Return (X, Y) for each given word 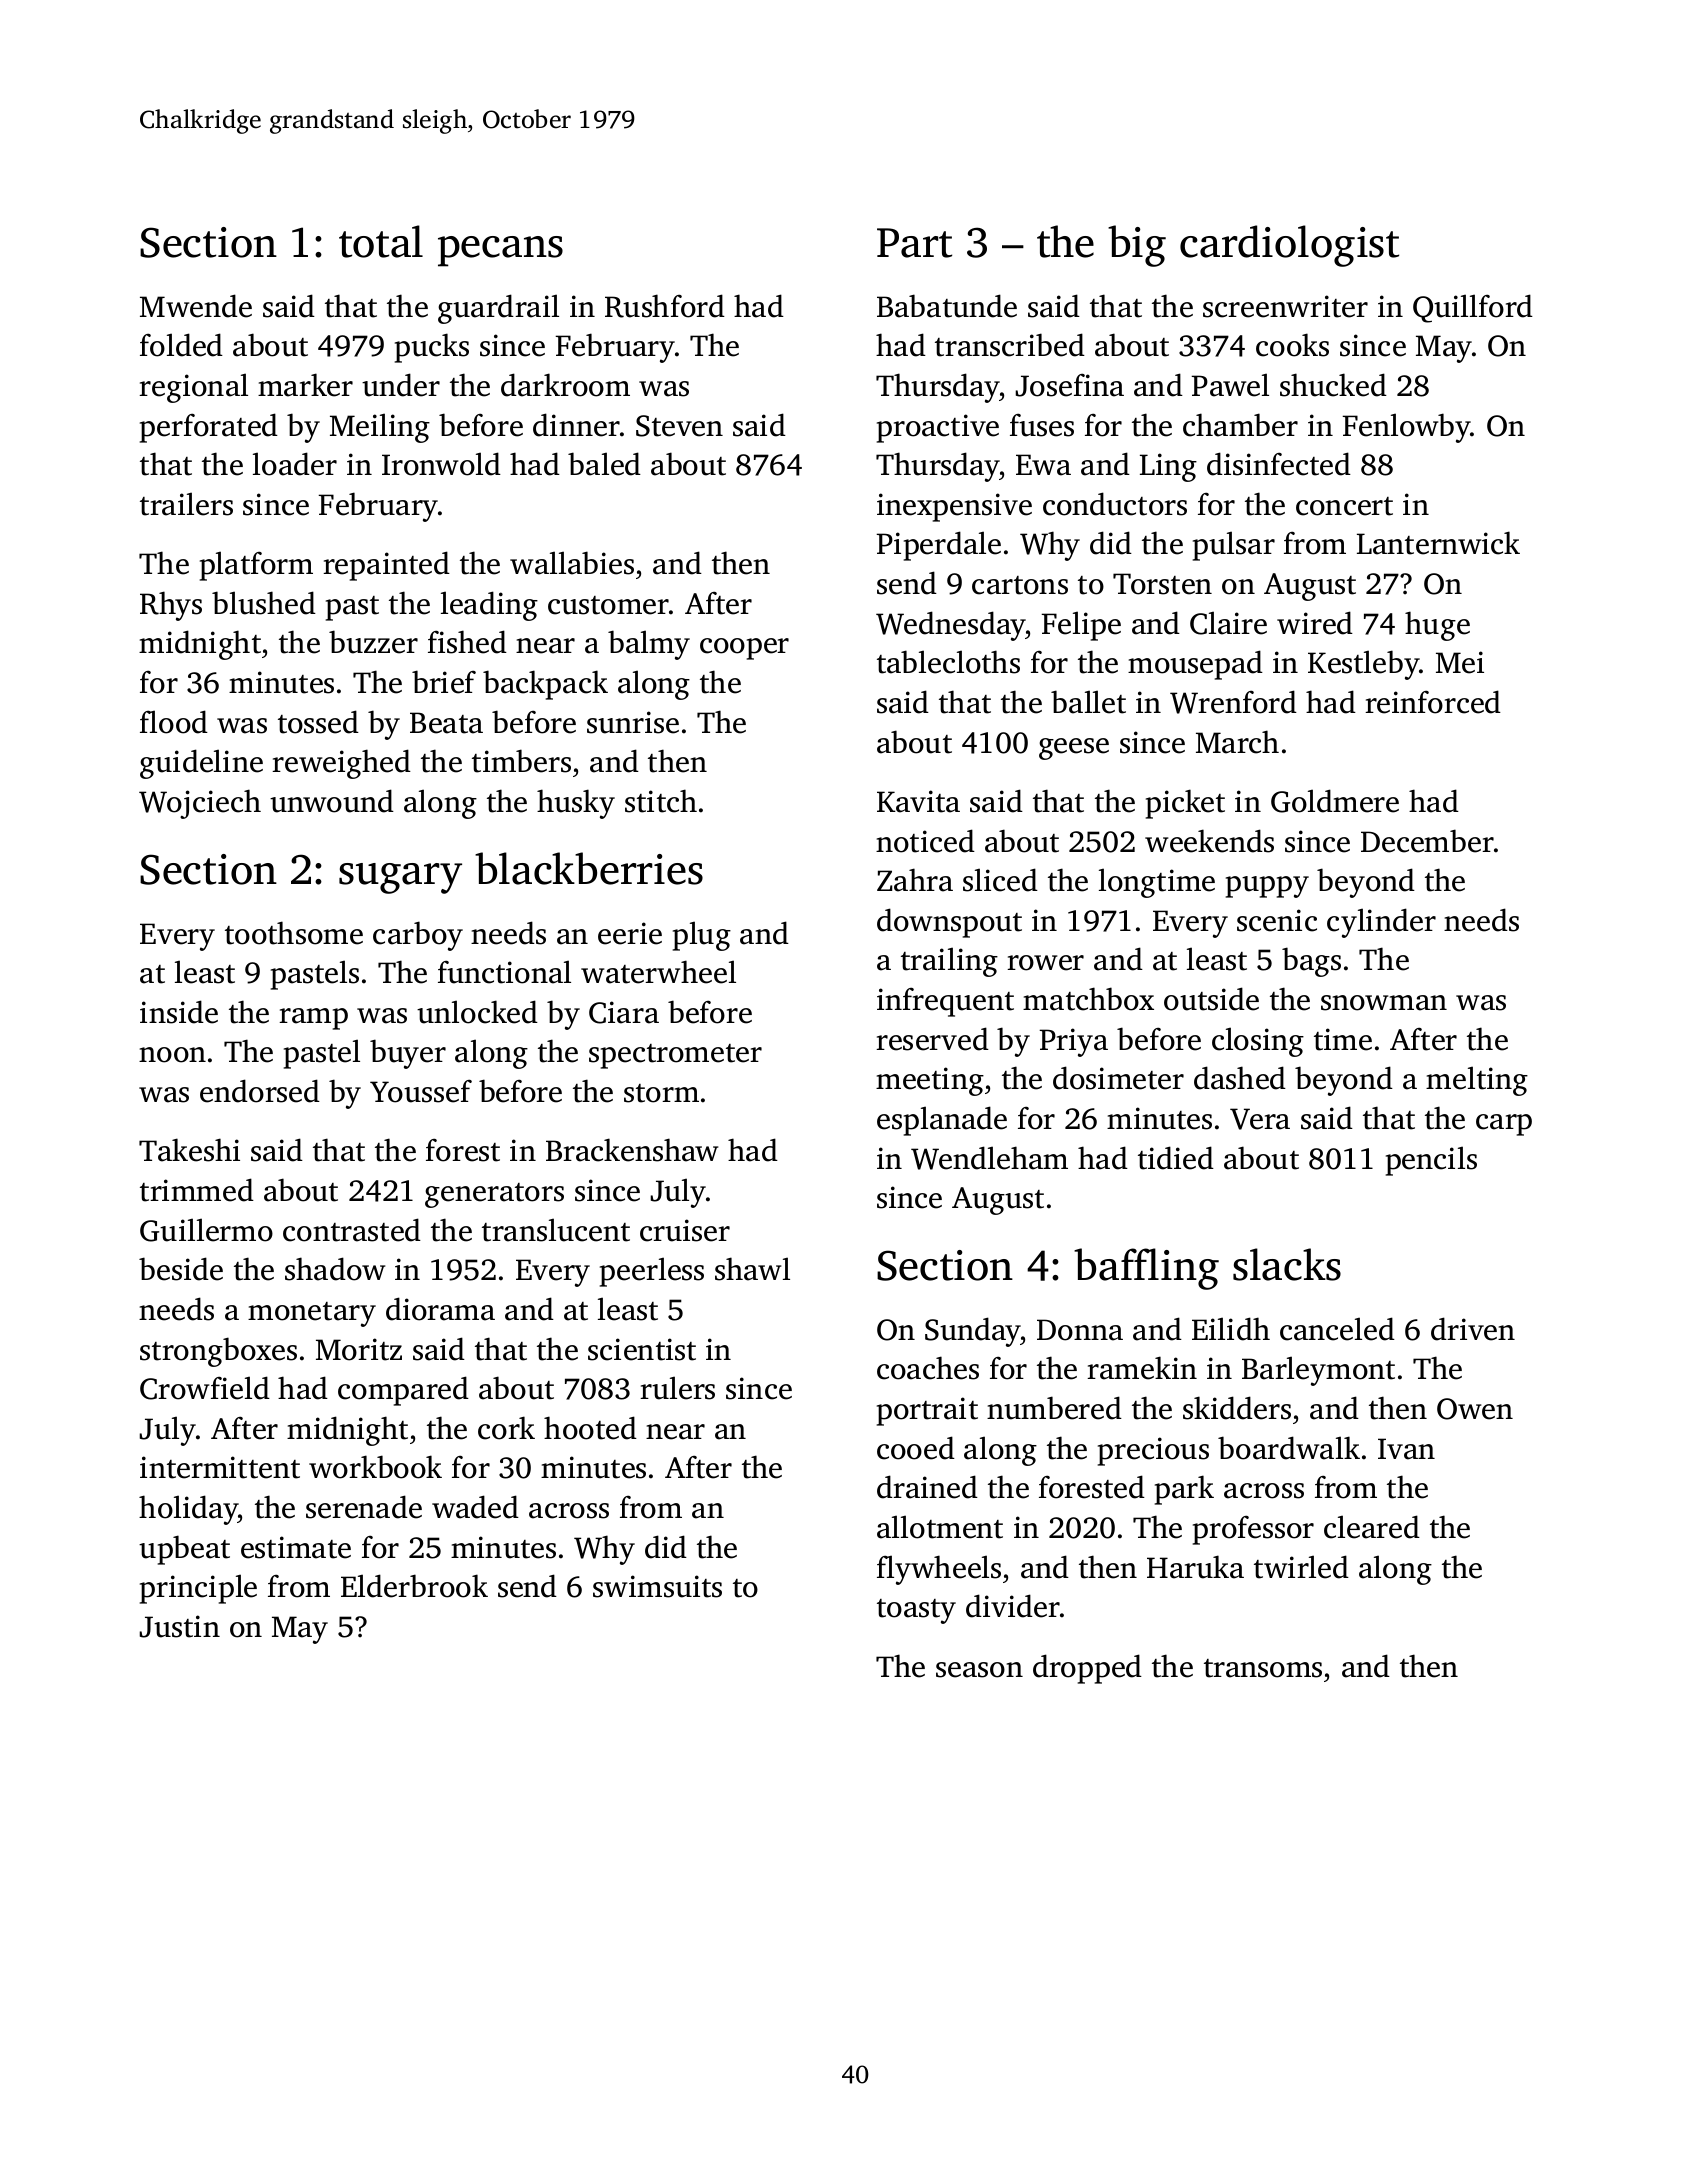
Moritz (359, 1349)
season (979, 1670)
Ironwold (441, 464)
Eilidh (1231, 1329)
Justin (179, 1626)
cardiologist (1289, 246)
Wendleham (989, 1158)
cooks (1292, 345)
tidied (1176, 1158)
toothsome (294, 933)
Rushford (665, 306)
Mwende (196, 306)
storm (661, 1093)
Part (914, 243)
